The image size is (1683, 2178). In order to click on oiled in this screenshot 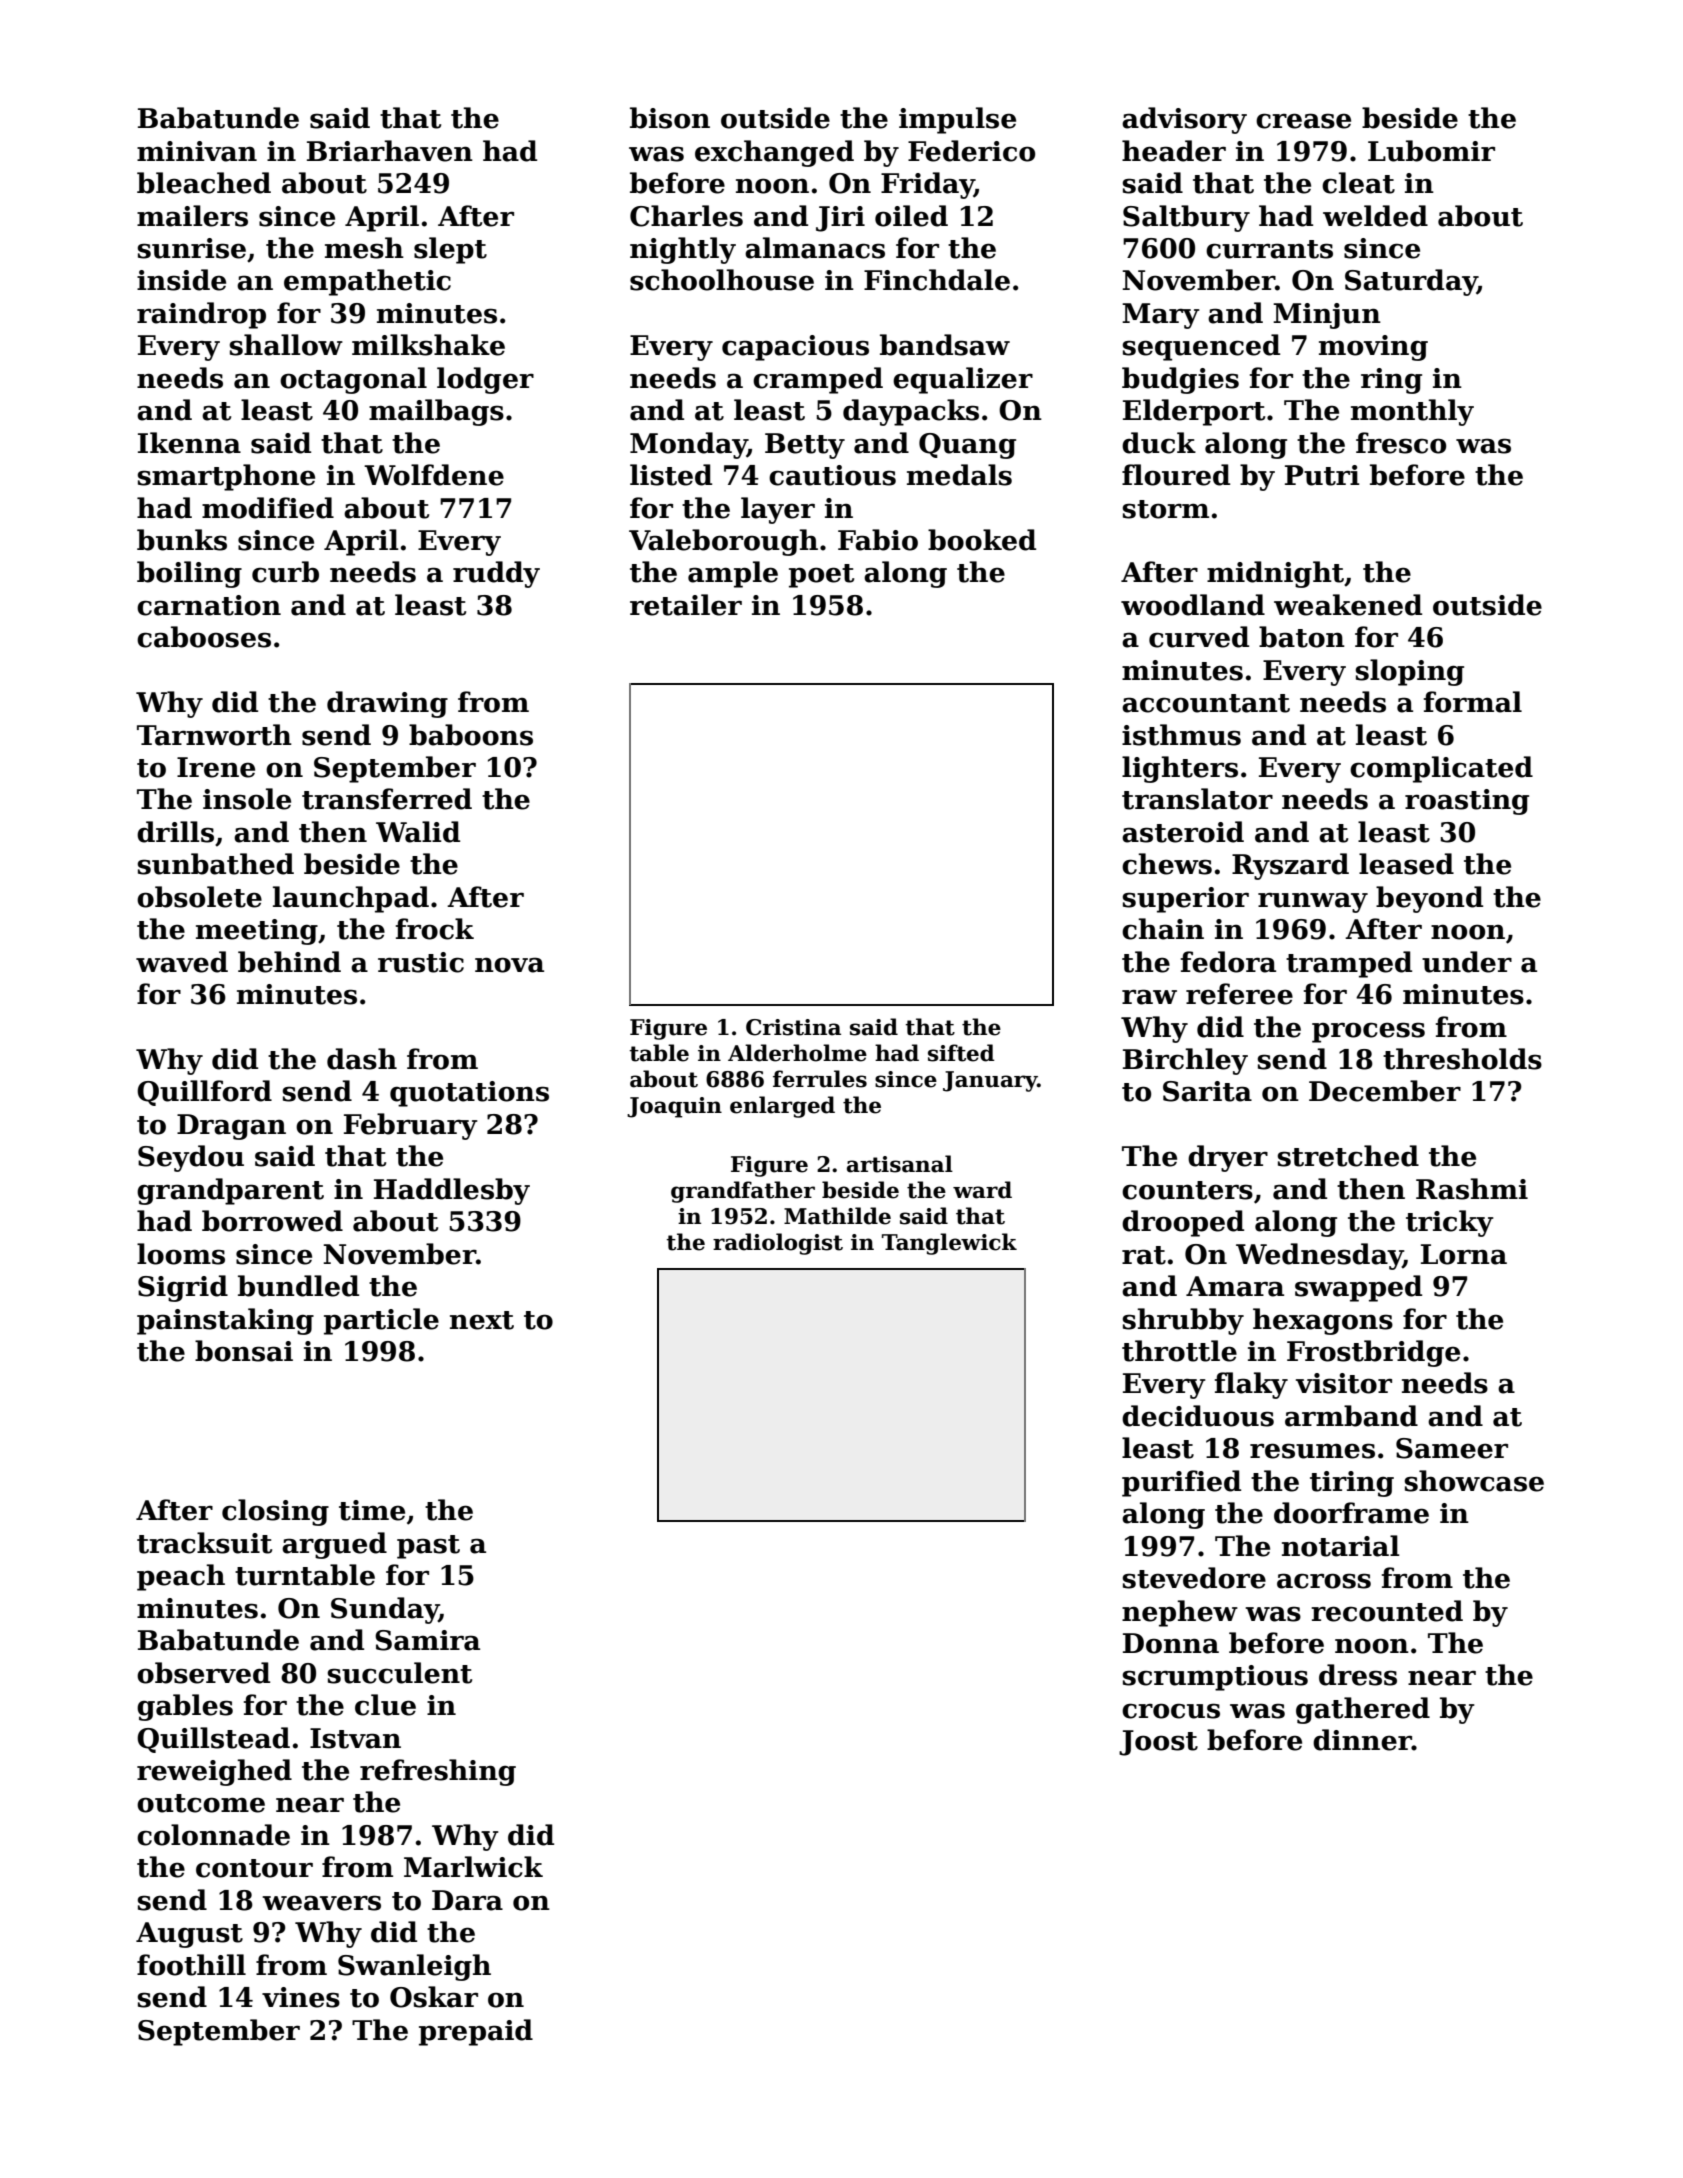, I will do `click(911, 216)`.
